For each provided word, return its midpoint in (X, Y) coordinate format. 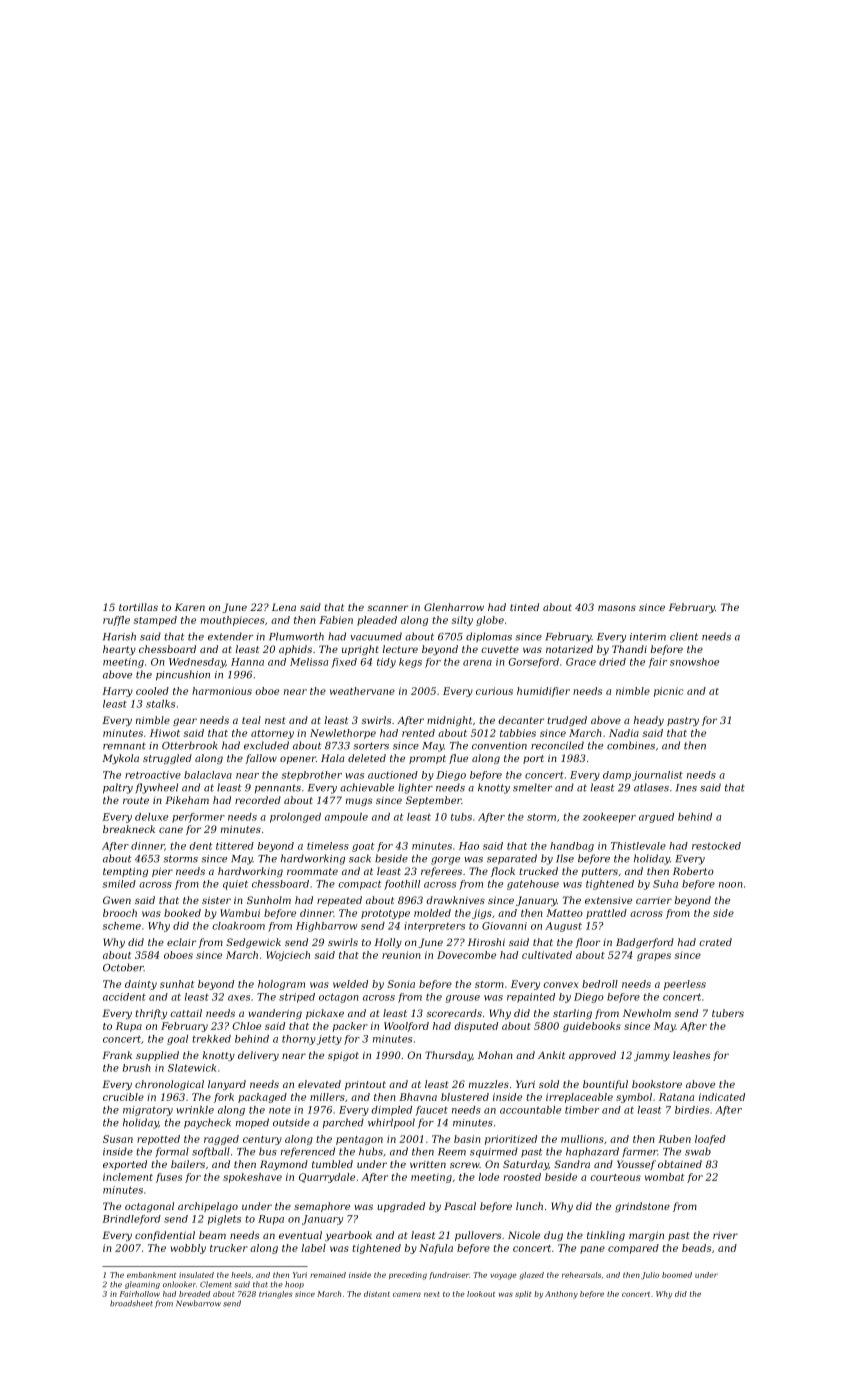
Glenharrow (454, 607)
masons (617, 608)
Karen (190, 607)
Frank (117, 1055)
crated (715, 942)
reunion (401, 955)
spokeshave (252, 1178)
